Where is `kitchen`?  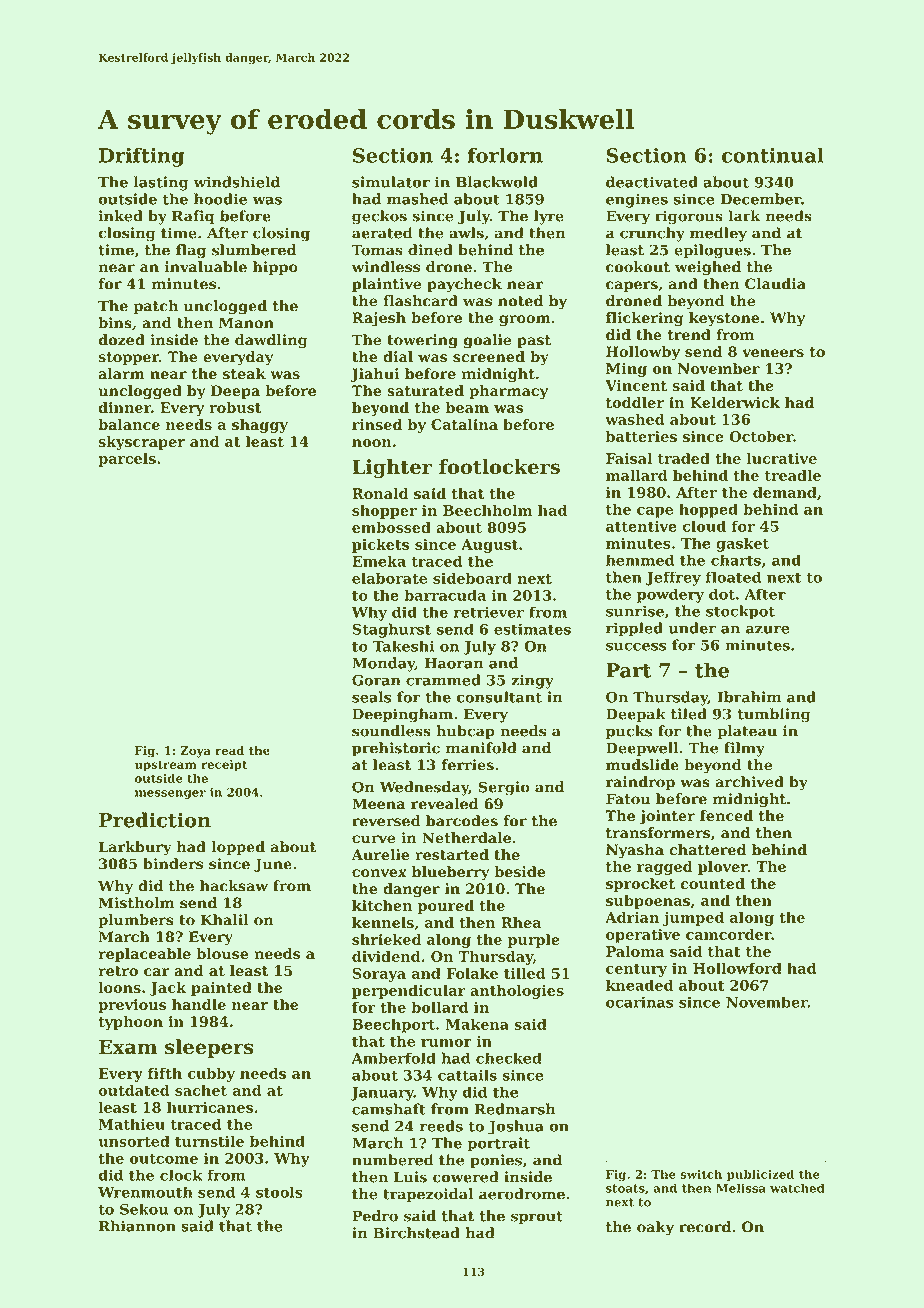 kitchen is located at coordinates (382, 905).
